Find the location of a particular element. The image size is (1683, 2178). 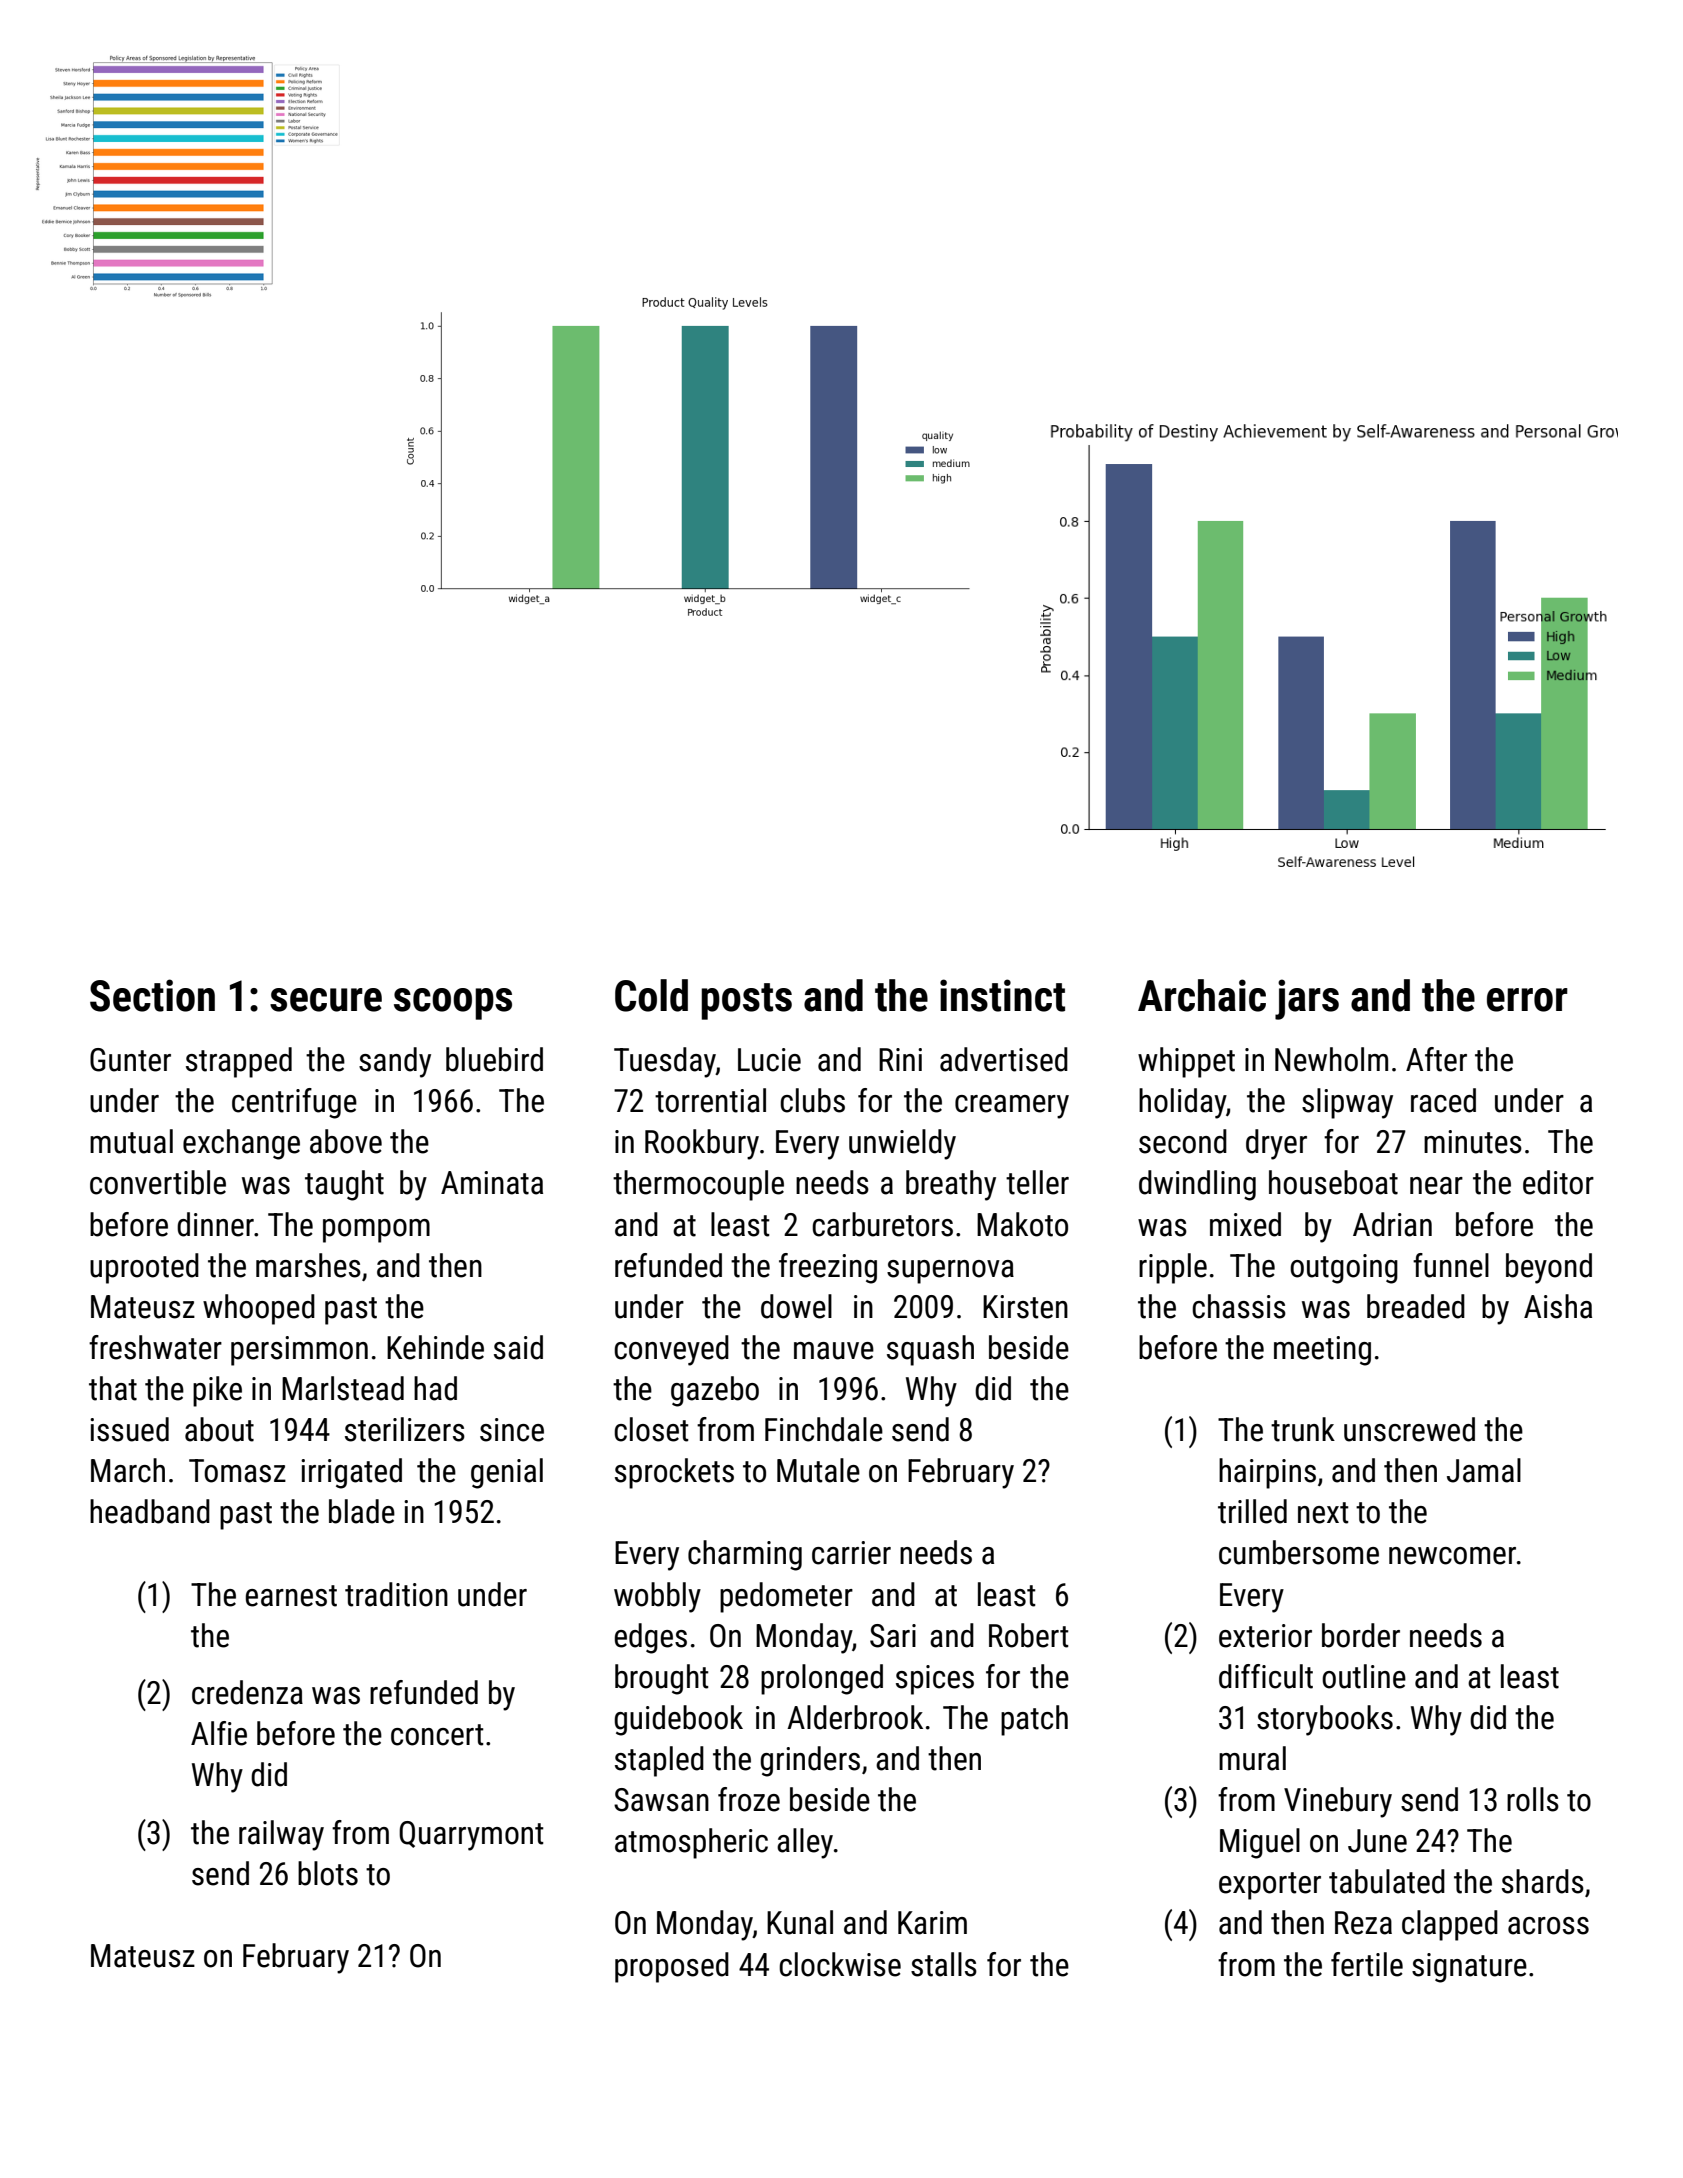

jars is located at coordinates (1307, 999).
